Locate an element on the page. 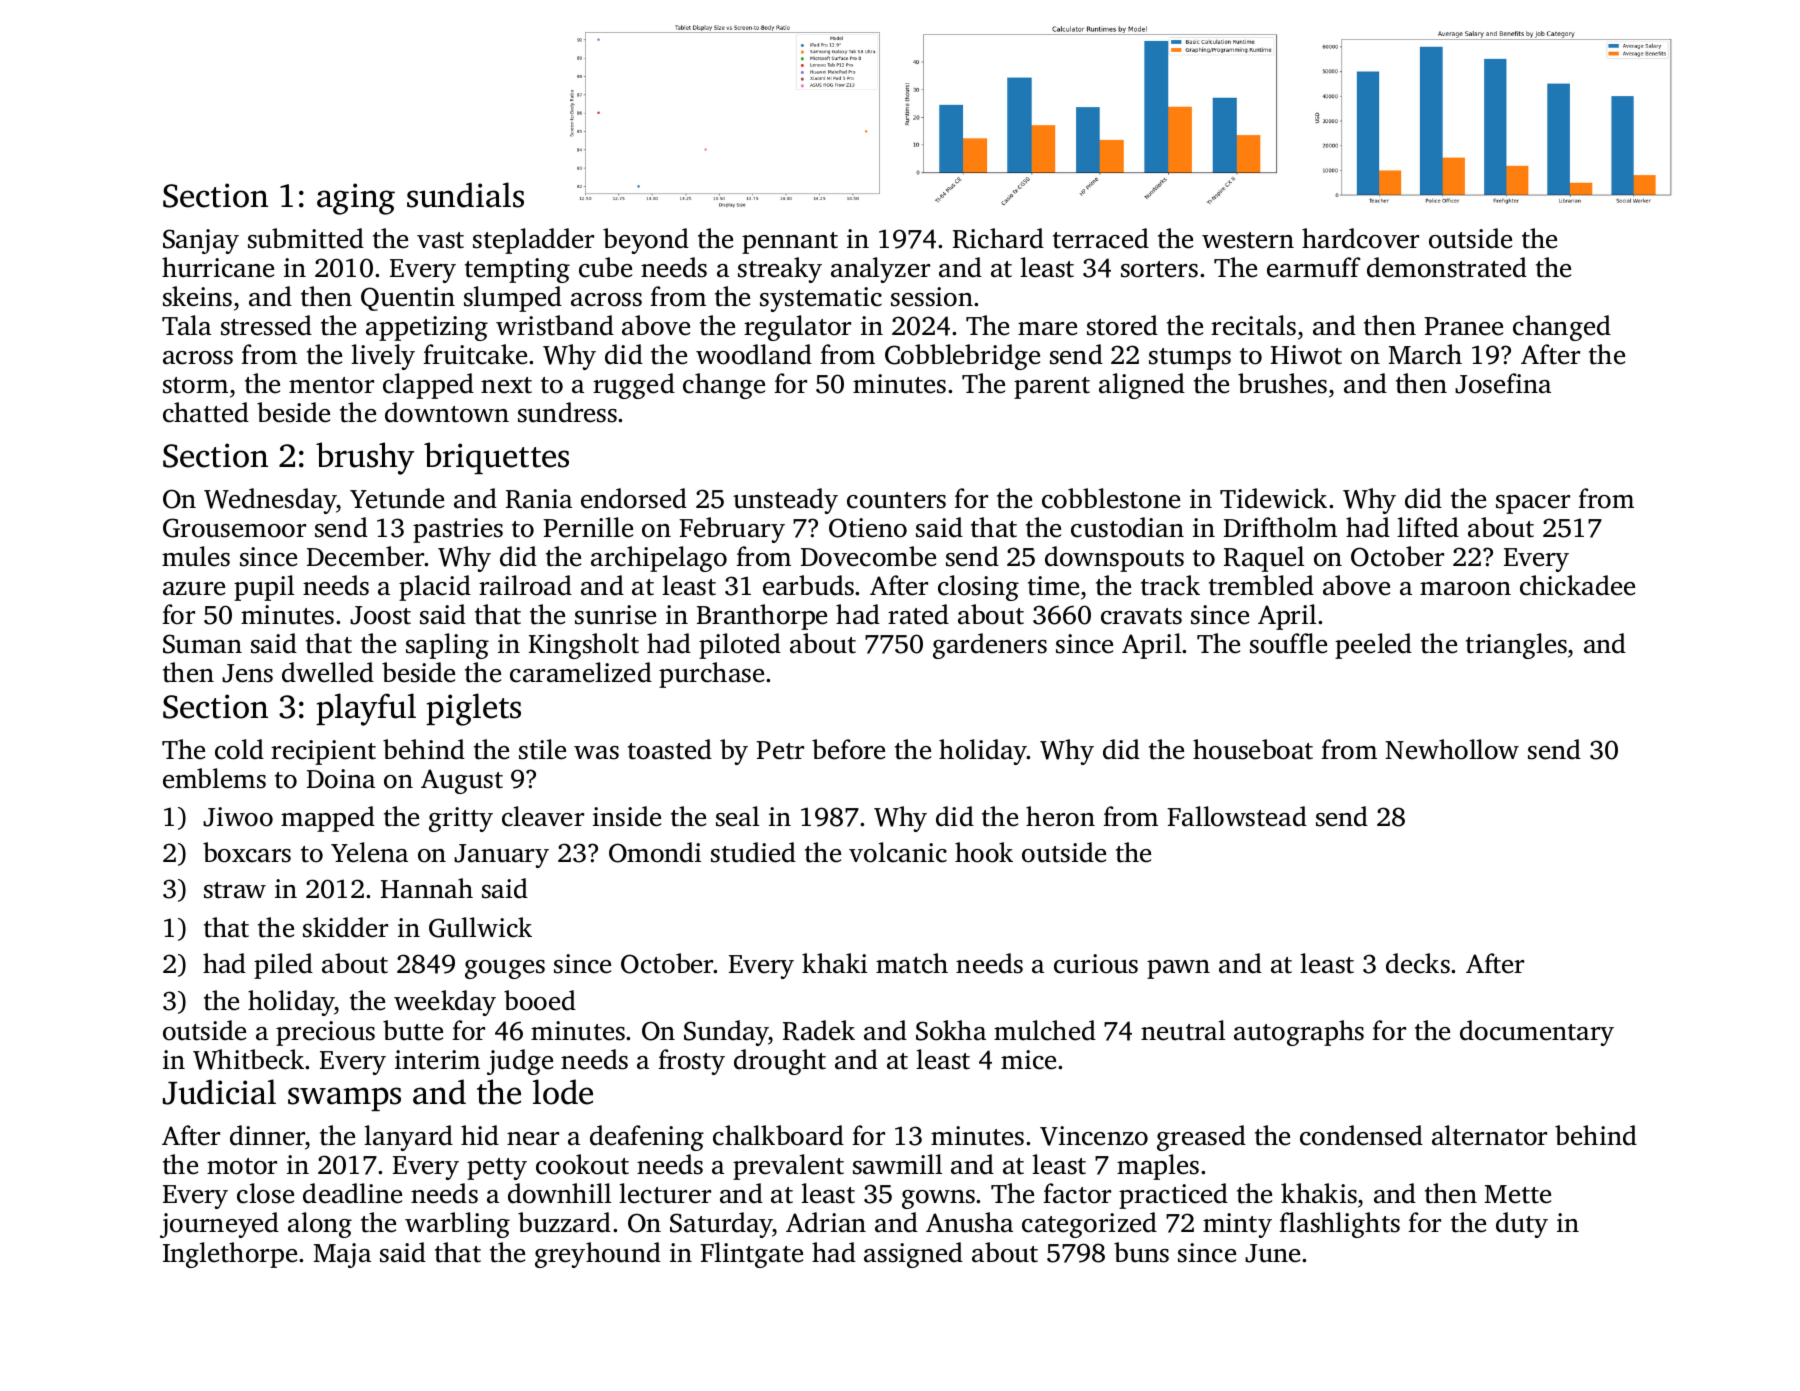  unsteady is located at coordinates (785, 501).
